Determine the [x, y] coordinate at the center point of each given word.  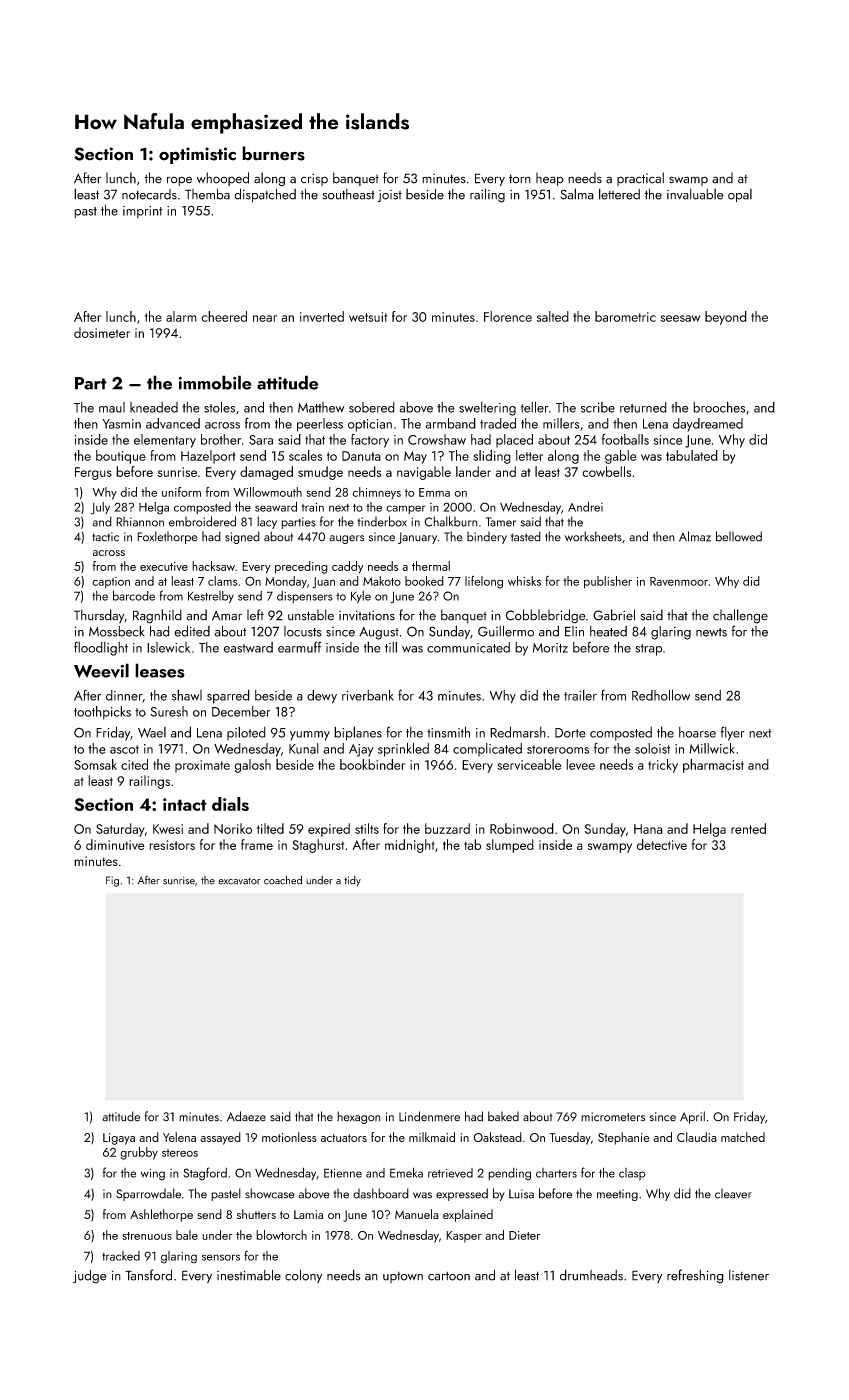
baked [503, 1116]
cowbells [606, 471]
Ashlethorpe [161, 1215]
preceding [301, 567]
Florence [508, 316]
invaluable [695, 194]
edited [192, 631]
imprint [142, 212]
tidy [352, 881]
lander [473, 471]
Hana [648, 829]
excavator [239, 881]
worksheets [593, 536]
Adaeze [246, 1116]
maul [112, 407]
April [692, 1117]
